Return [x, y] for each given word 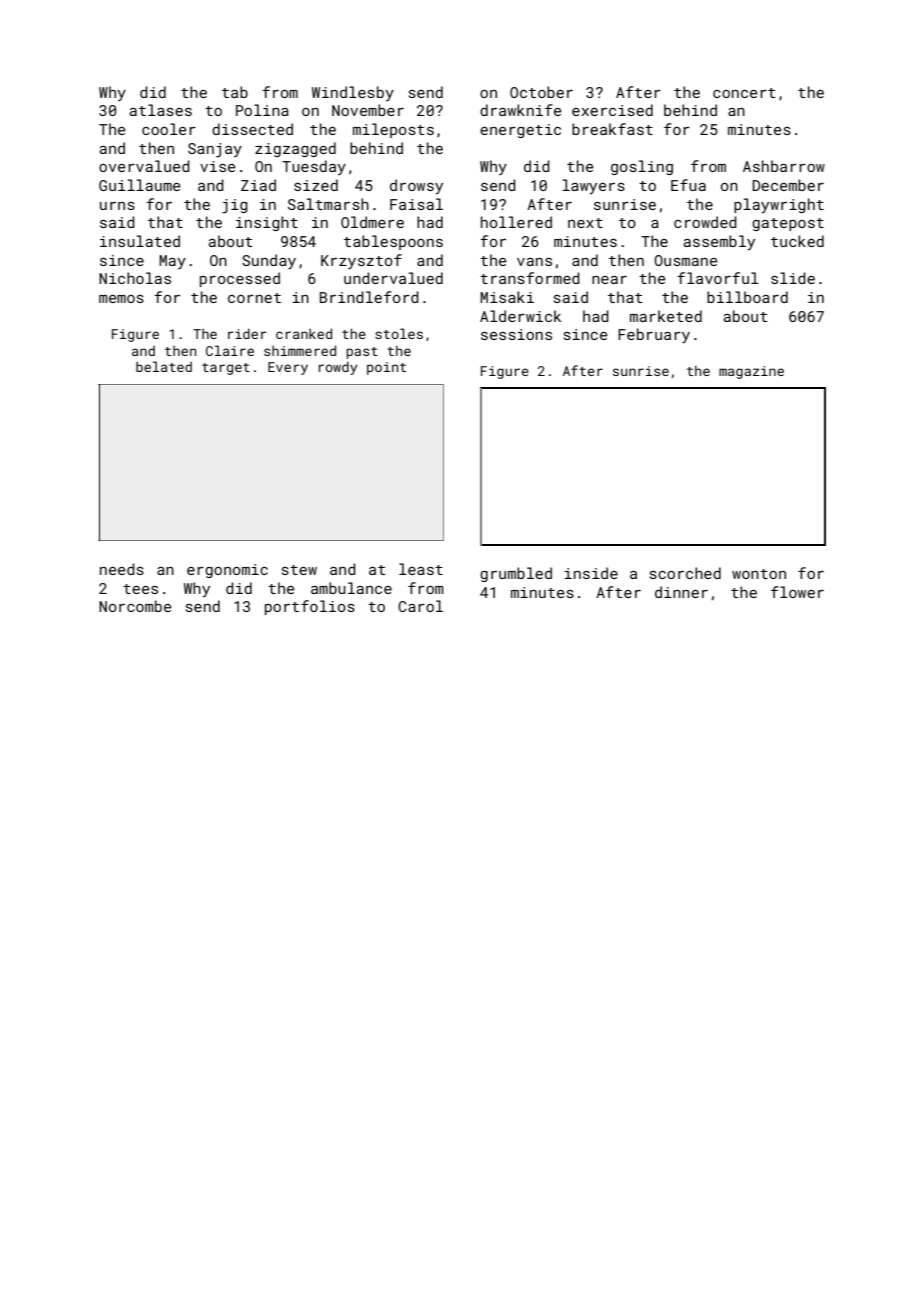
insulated [140, 241]
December [788, 185]
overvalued [144, 166]
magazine [751, 372]
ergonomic [227, 571]
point [386, 368]
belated [164, 366]
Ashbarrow [784, 166]
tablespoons [393, 242]
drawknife [520, 110]
